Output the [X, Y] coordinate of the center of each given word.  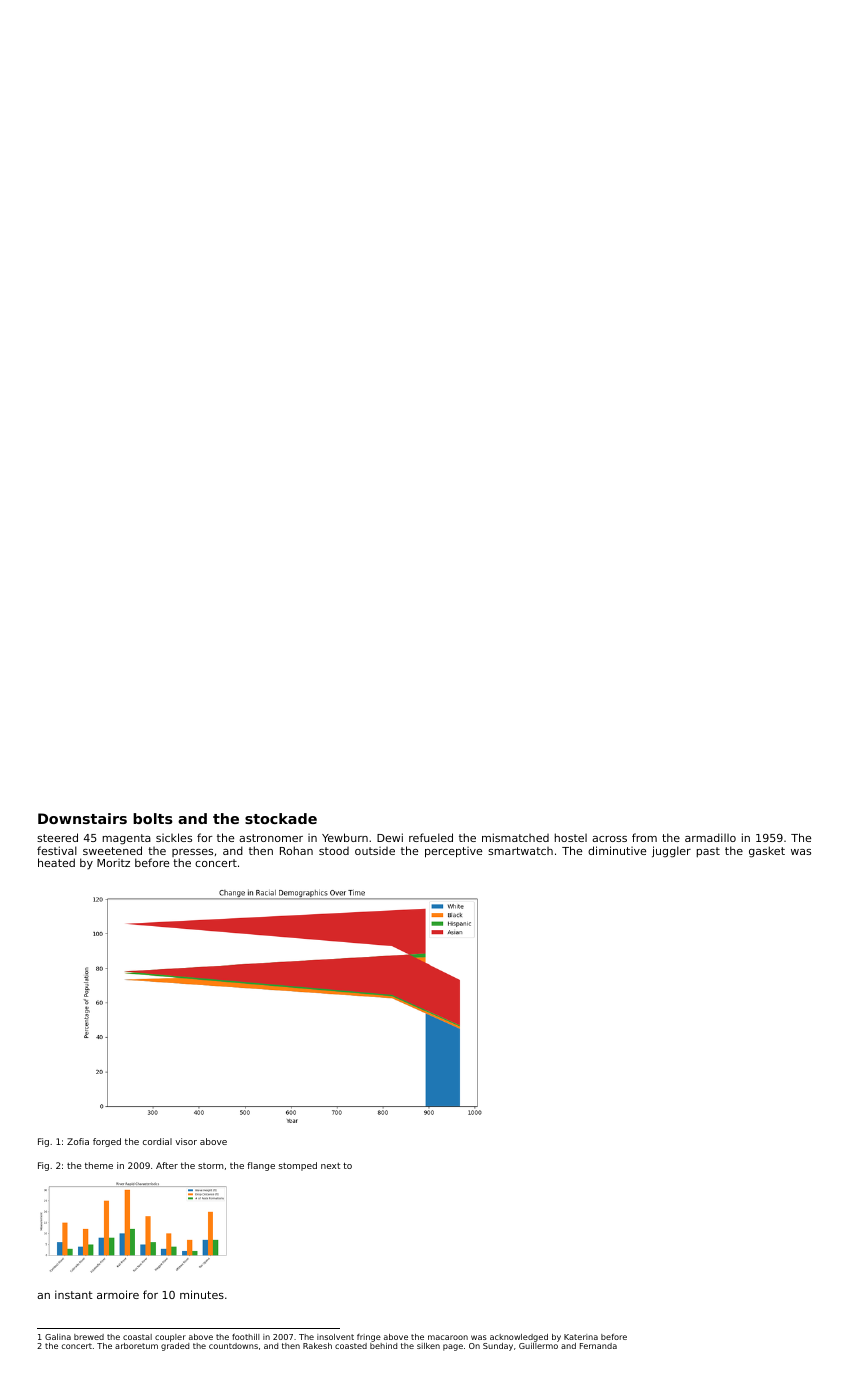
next [330, 1166]
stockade [281, 818]
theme [99, 1165]
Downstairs [82, 818]
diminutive [617, 850]
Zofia [78, 1141]
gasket [767, 852]
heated [56, 862]
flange [261, 1166]
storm [210, 1166]
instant [74, 1294]
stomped [298, 1166]
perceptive [453, 852]
